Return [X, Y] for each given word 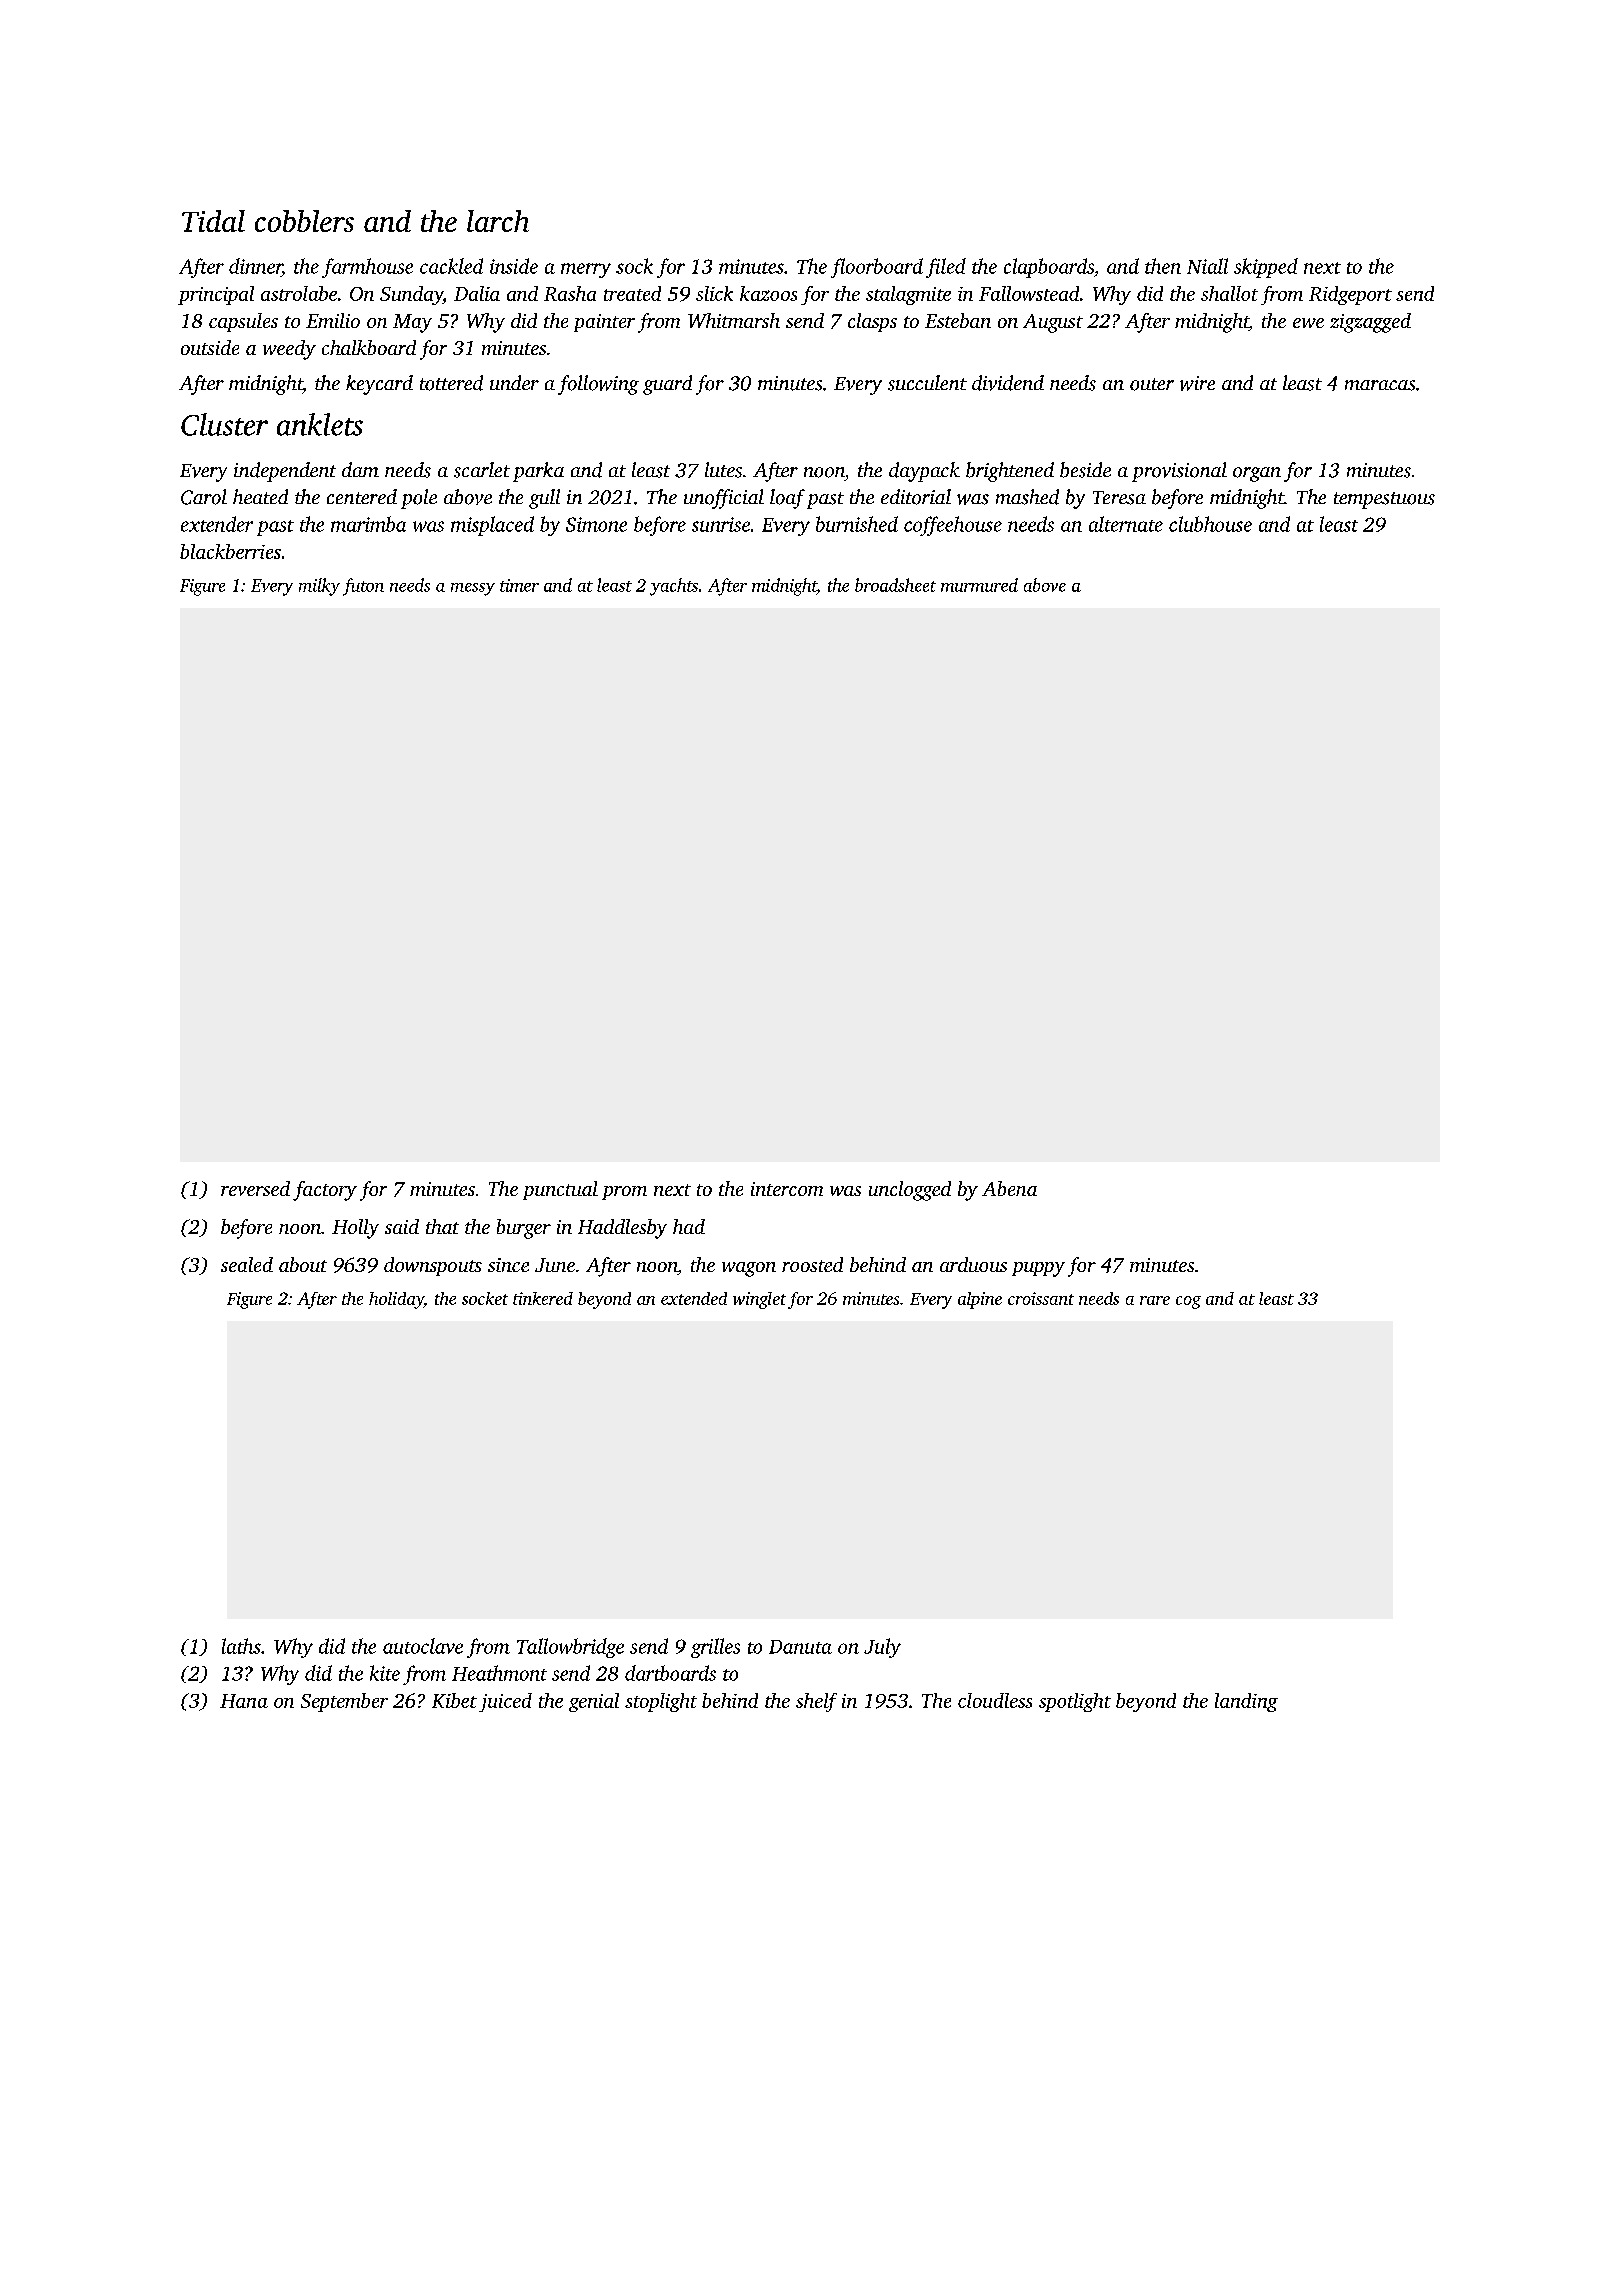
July [882, 1648]
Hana [244, 1701]
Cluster [224, 424]
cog [1188, 1302]
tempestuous [1384, 500]
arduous [973, 1264]
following [598, 385]
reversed [255, 1188]
